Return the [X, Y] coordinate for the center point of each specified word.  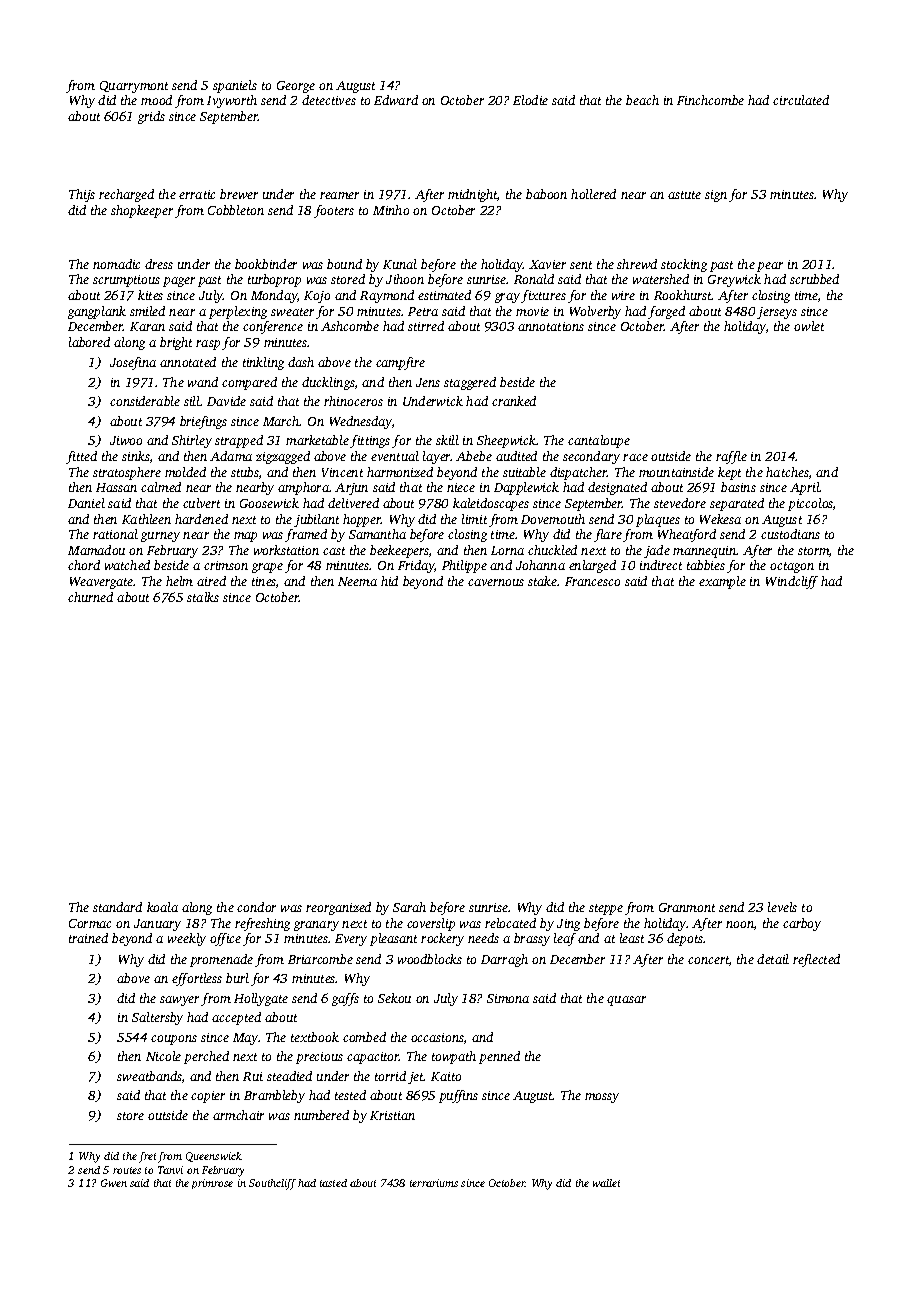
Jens [428, 382]
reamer [339, 195]
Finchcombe [710, 100]
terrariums [434, 1183]
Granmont [687, 907]
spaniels [235, 86]
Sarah [409, 907]
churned [90, 597]
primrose [212, 1184]
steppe [606, 909]
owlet [809, 326]
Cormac [90, 923]
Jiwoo [126, 440]
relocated [510, 923]
